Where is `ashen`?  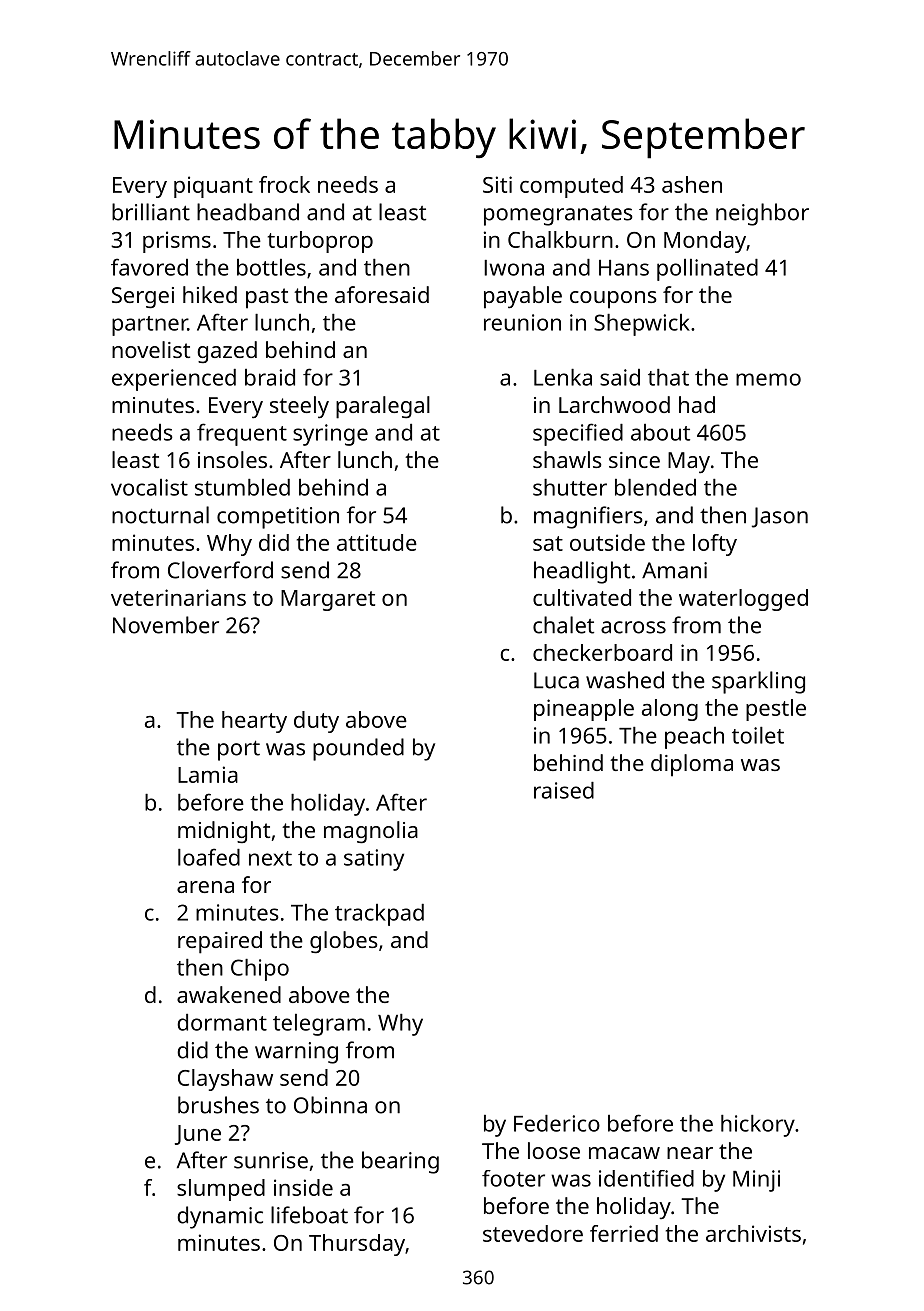
ashen is located at coordinates (692, 184).
